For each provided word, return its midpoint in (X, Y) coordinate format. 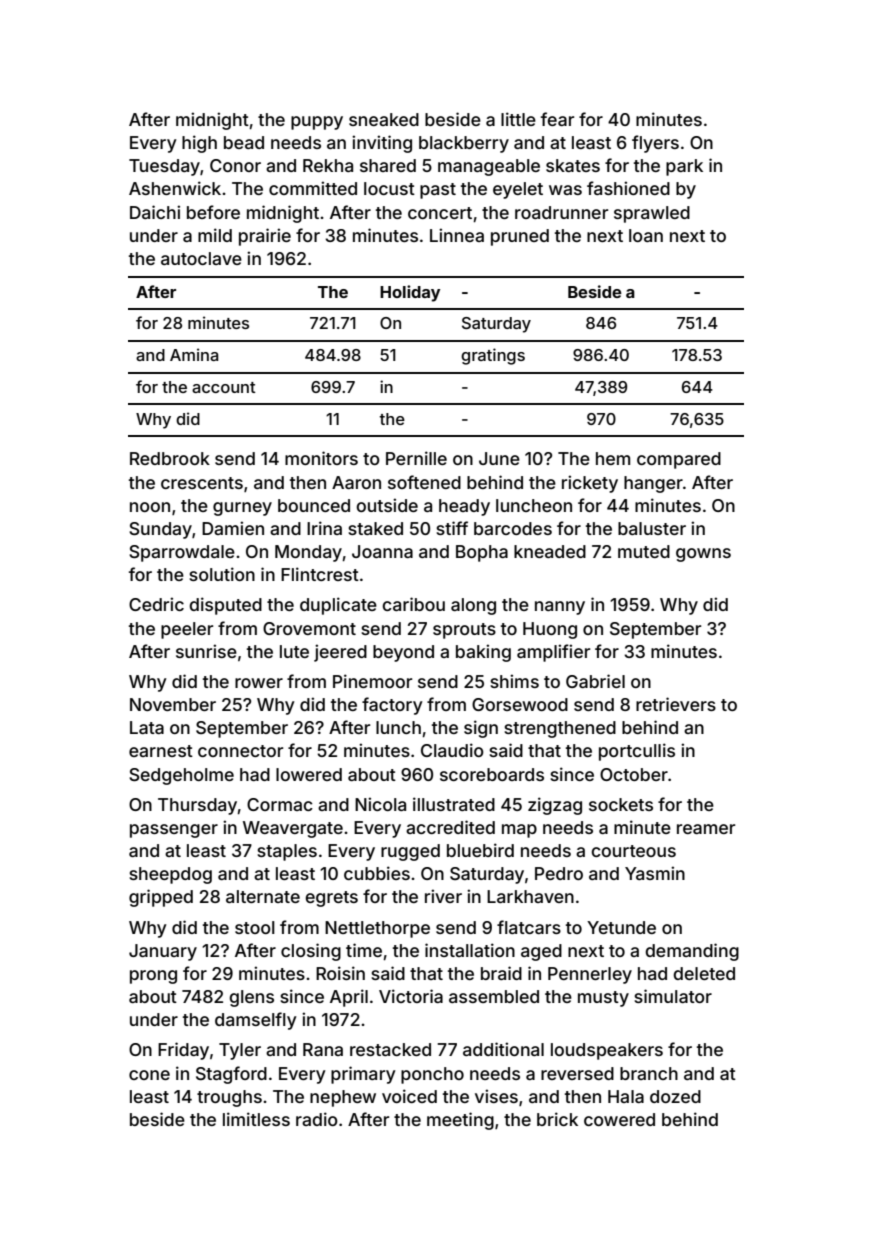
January (163, 952)
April (349, 998)
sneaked (384, 119)
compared (679, 460)
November (173, 704)
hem (613, 458)
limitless (256, 1119)
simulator (673, 996)
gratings (493, 356)
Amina (194, 354)
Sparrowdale (182, 553)
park (684, 167)
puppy (317, 123)
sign (481, 729)
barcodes (513, 528)
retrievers (676, 704)
